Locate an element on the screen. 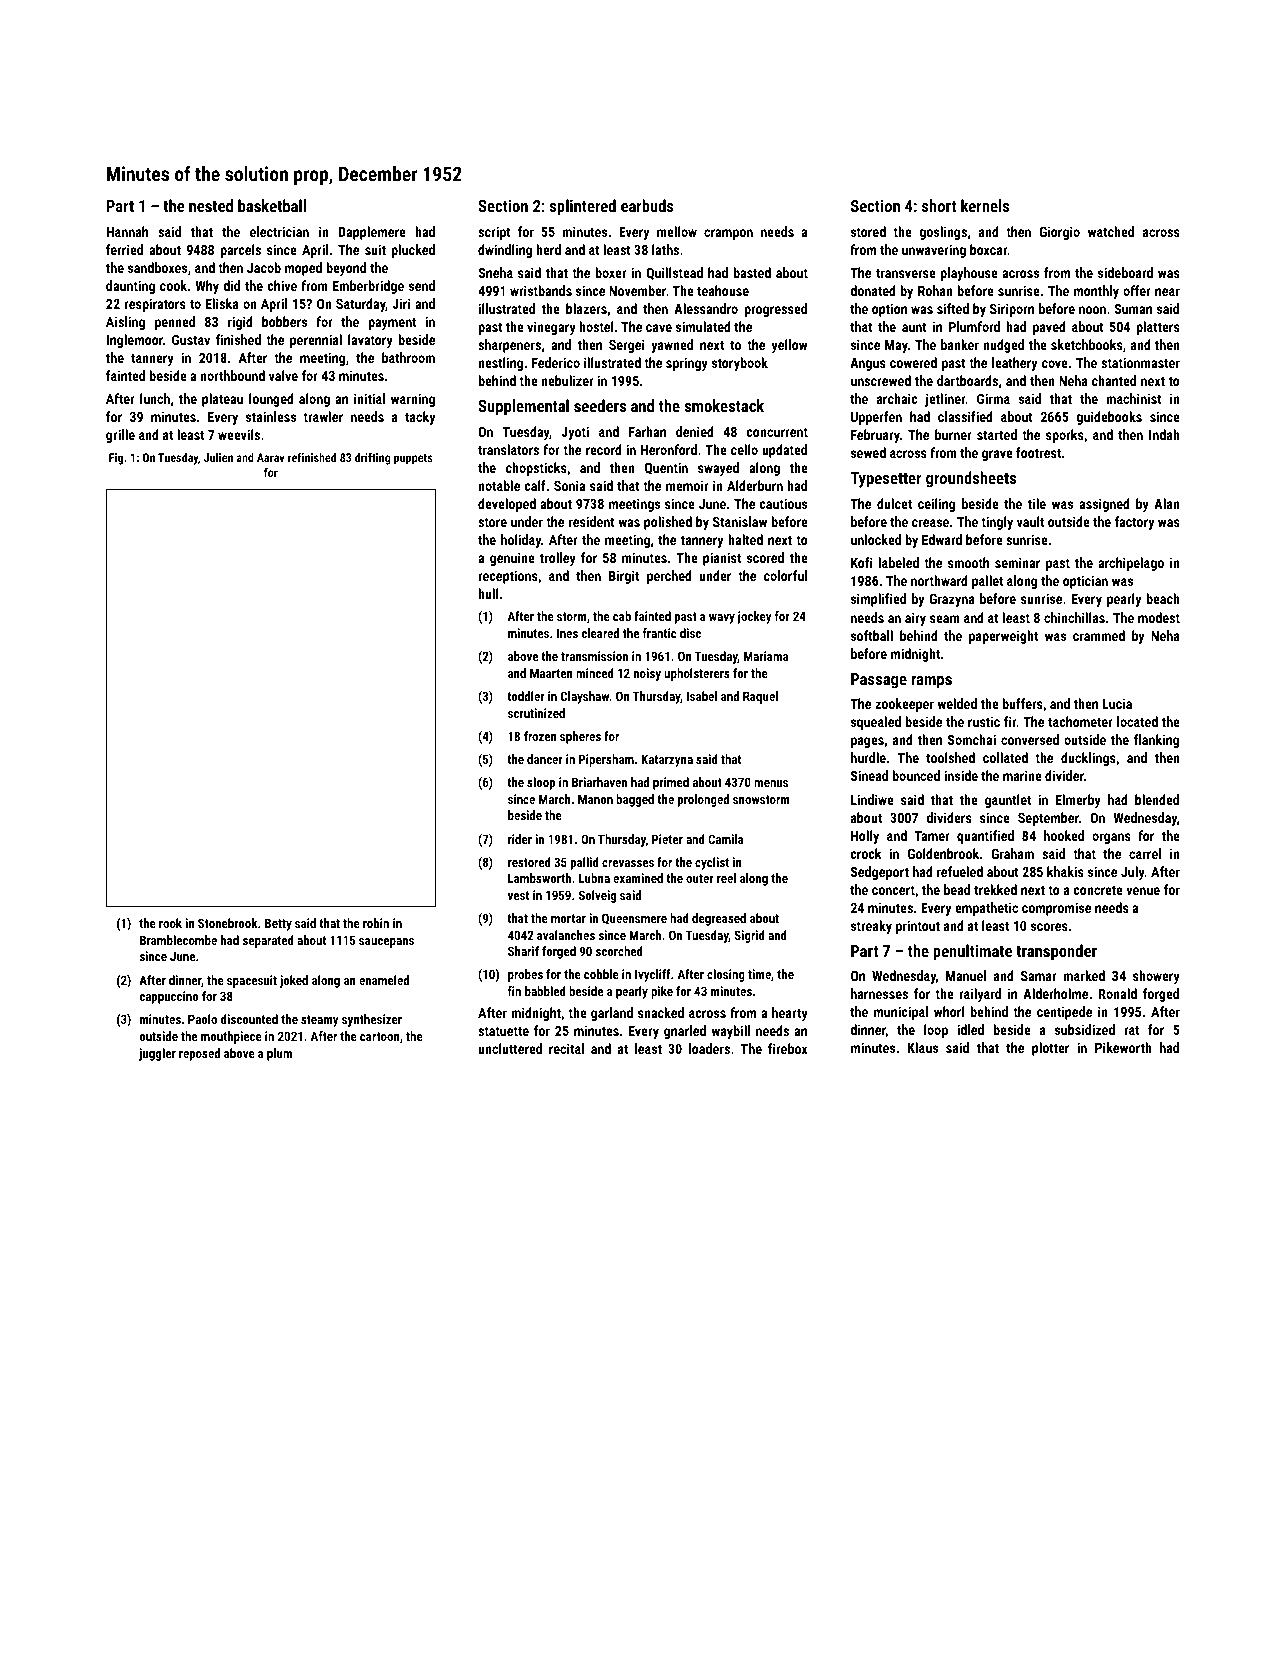 The image size is (1286, 1665). venue is located at coordinates (1143, 891).
